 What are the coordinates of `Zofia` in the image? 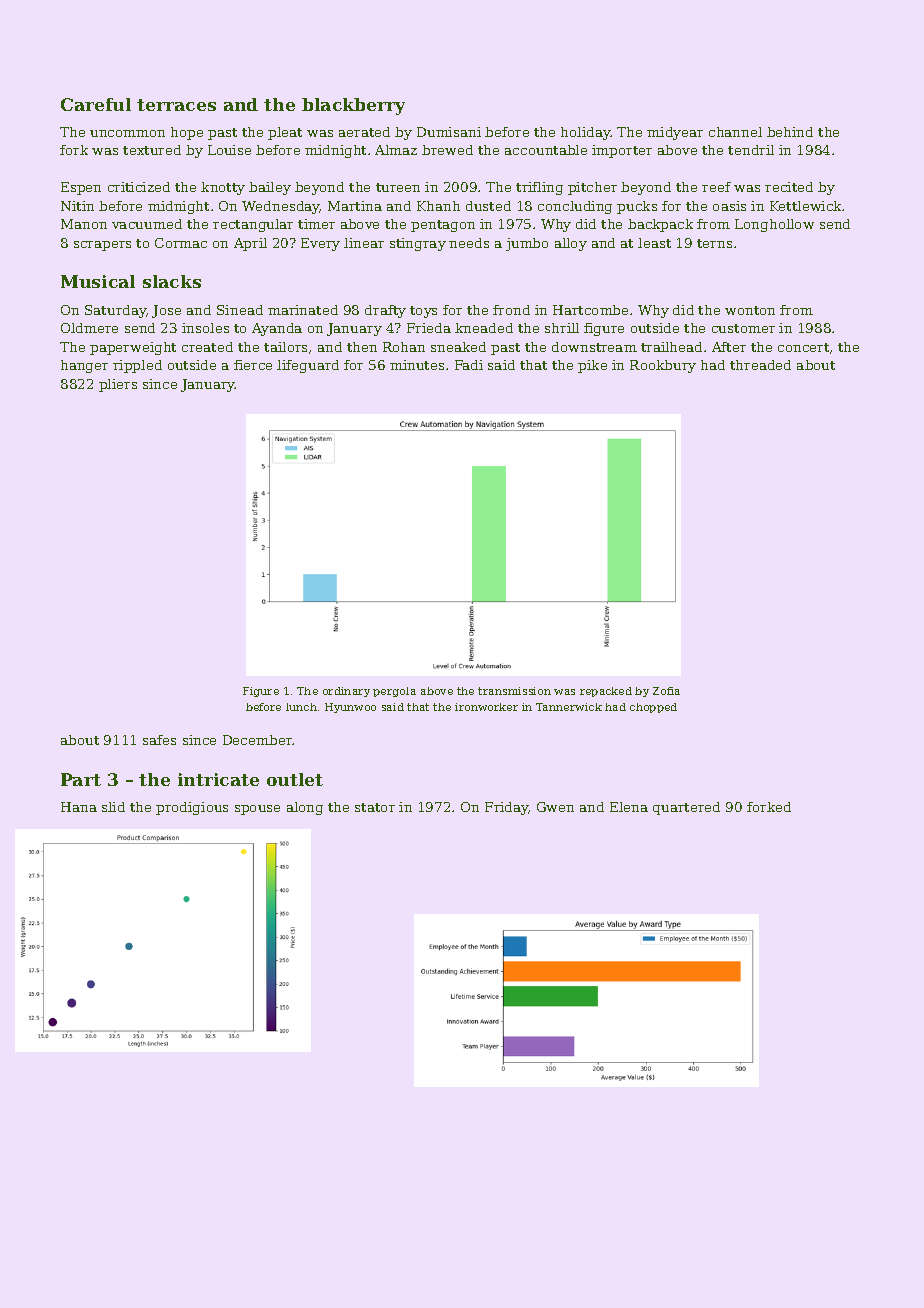 It's located at (666, 691).
